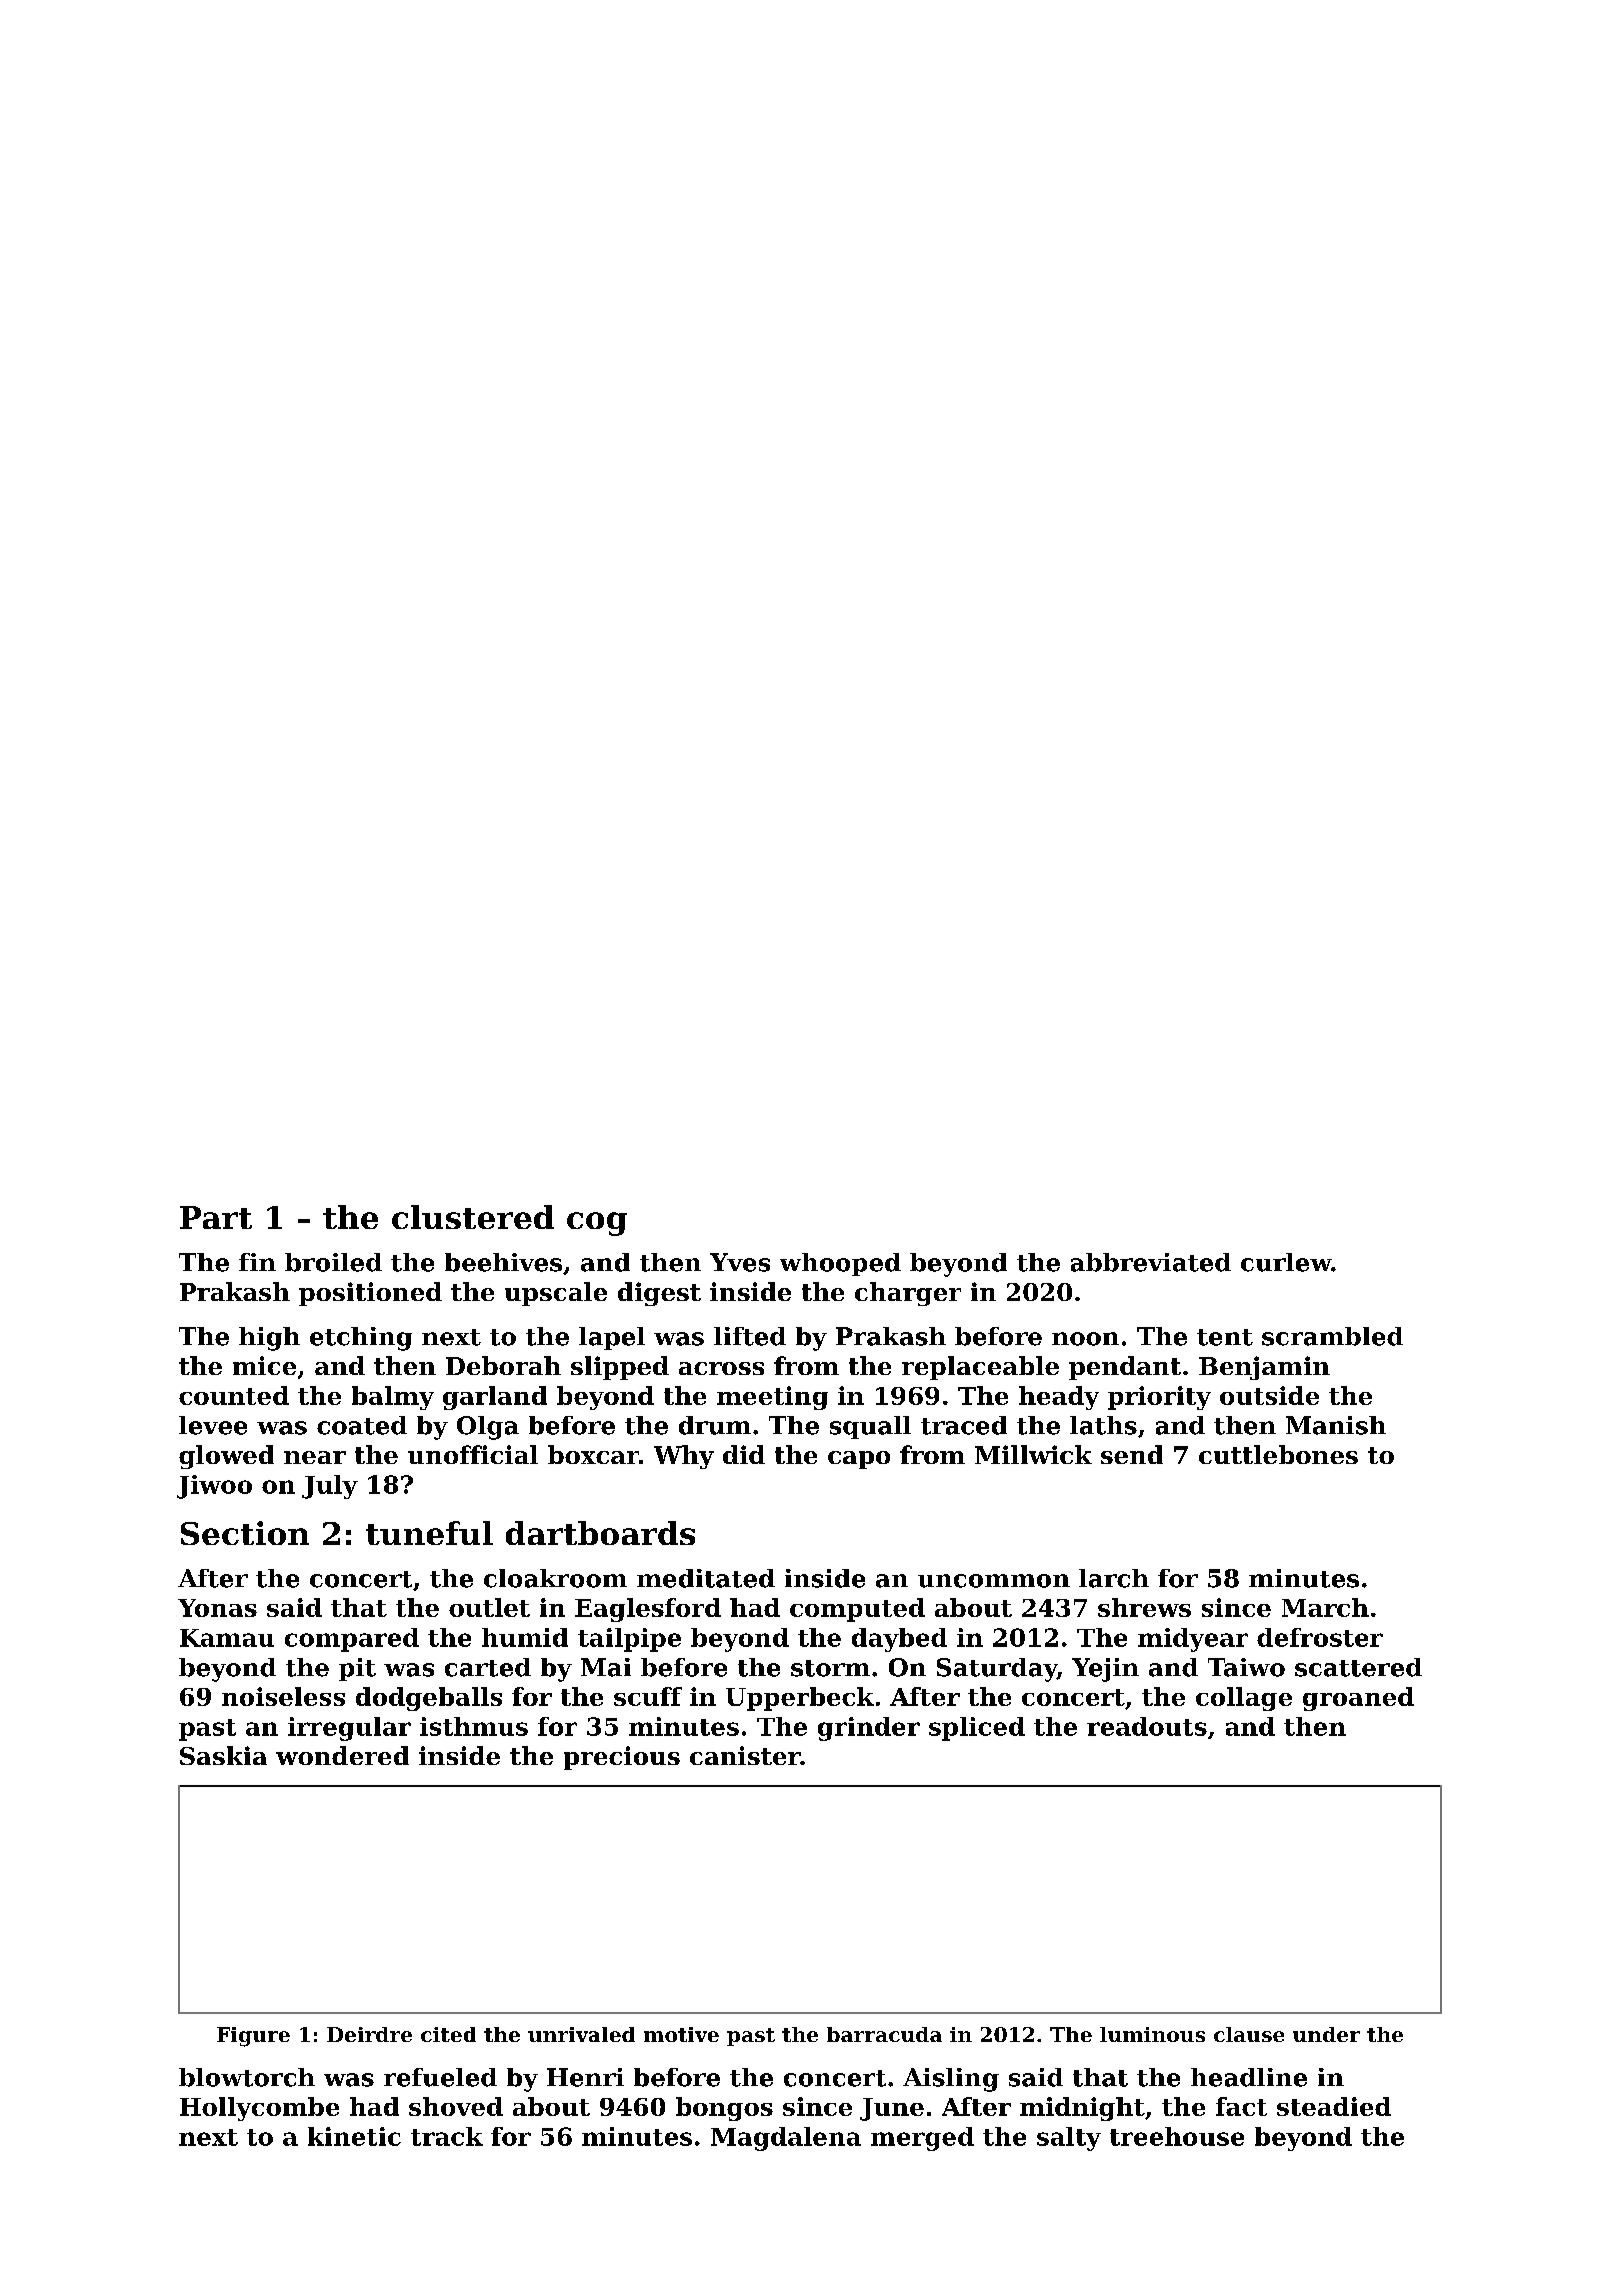  I want to click on whooped, so click(840, 1264).
